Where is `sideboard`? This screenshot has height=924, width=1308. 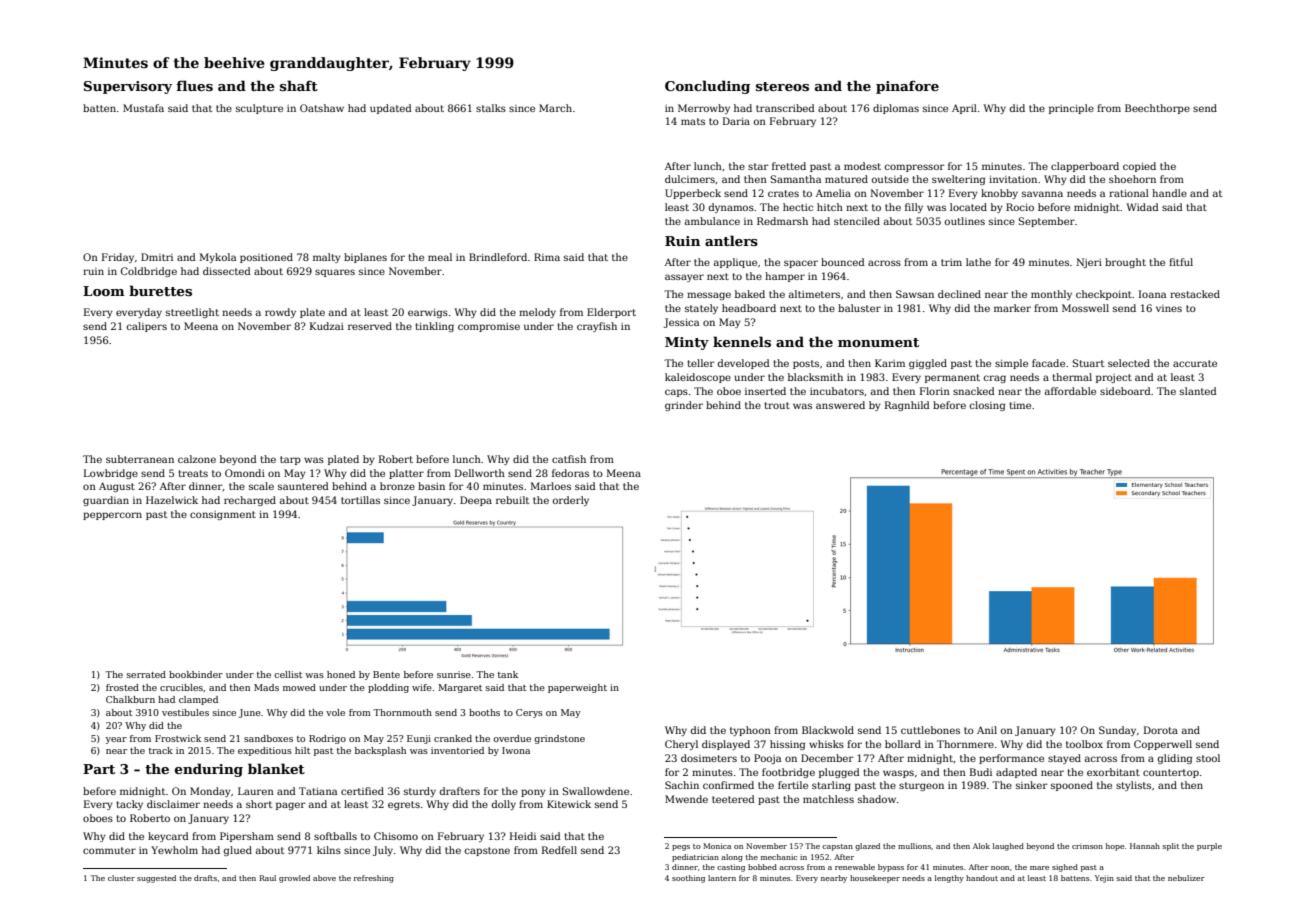
sideboard is located at coordinates (1125, 391).
